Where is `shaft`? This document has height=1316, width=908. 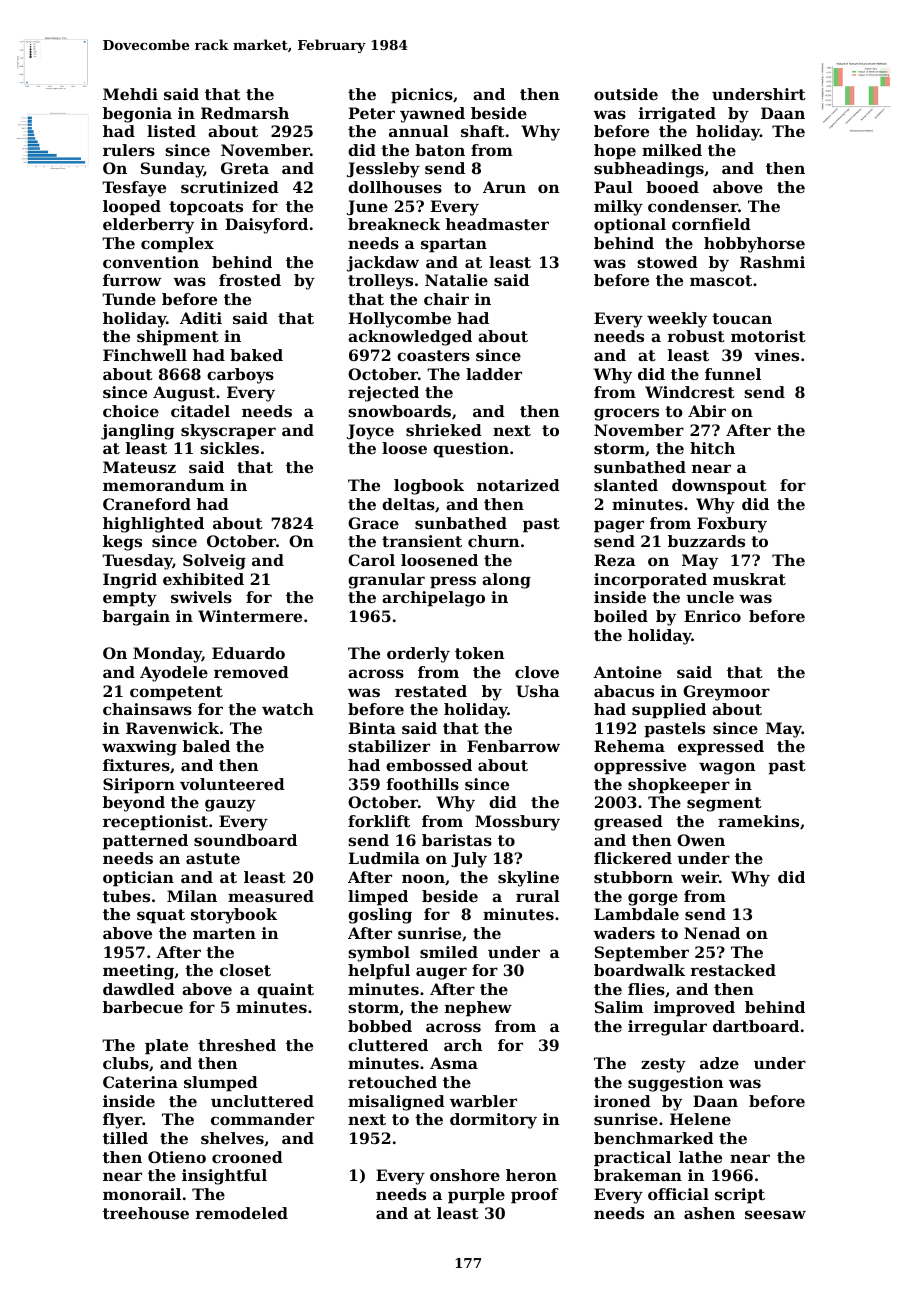
shaft is located at coordinates (483, 131).
